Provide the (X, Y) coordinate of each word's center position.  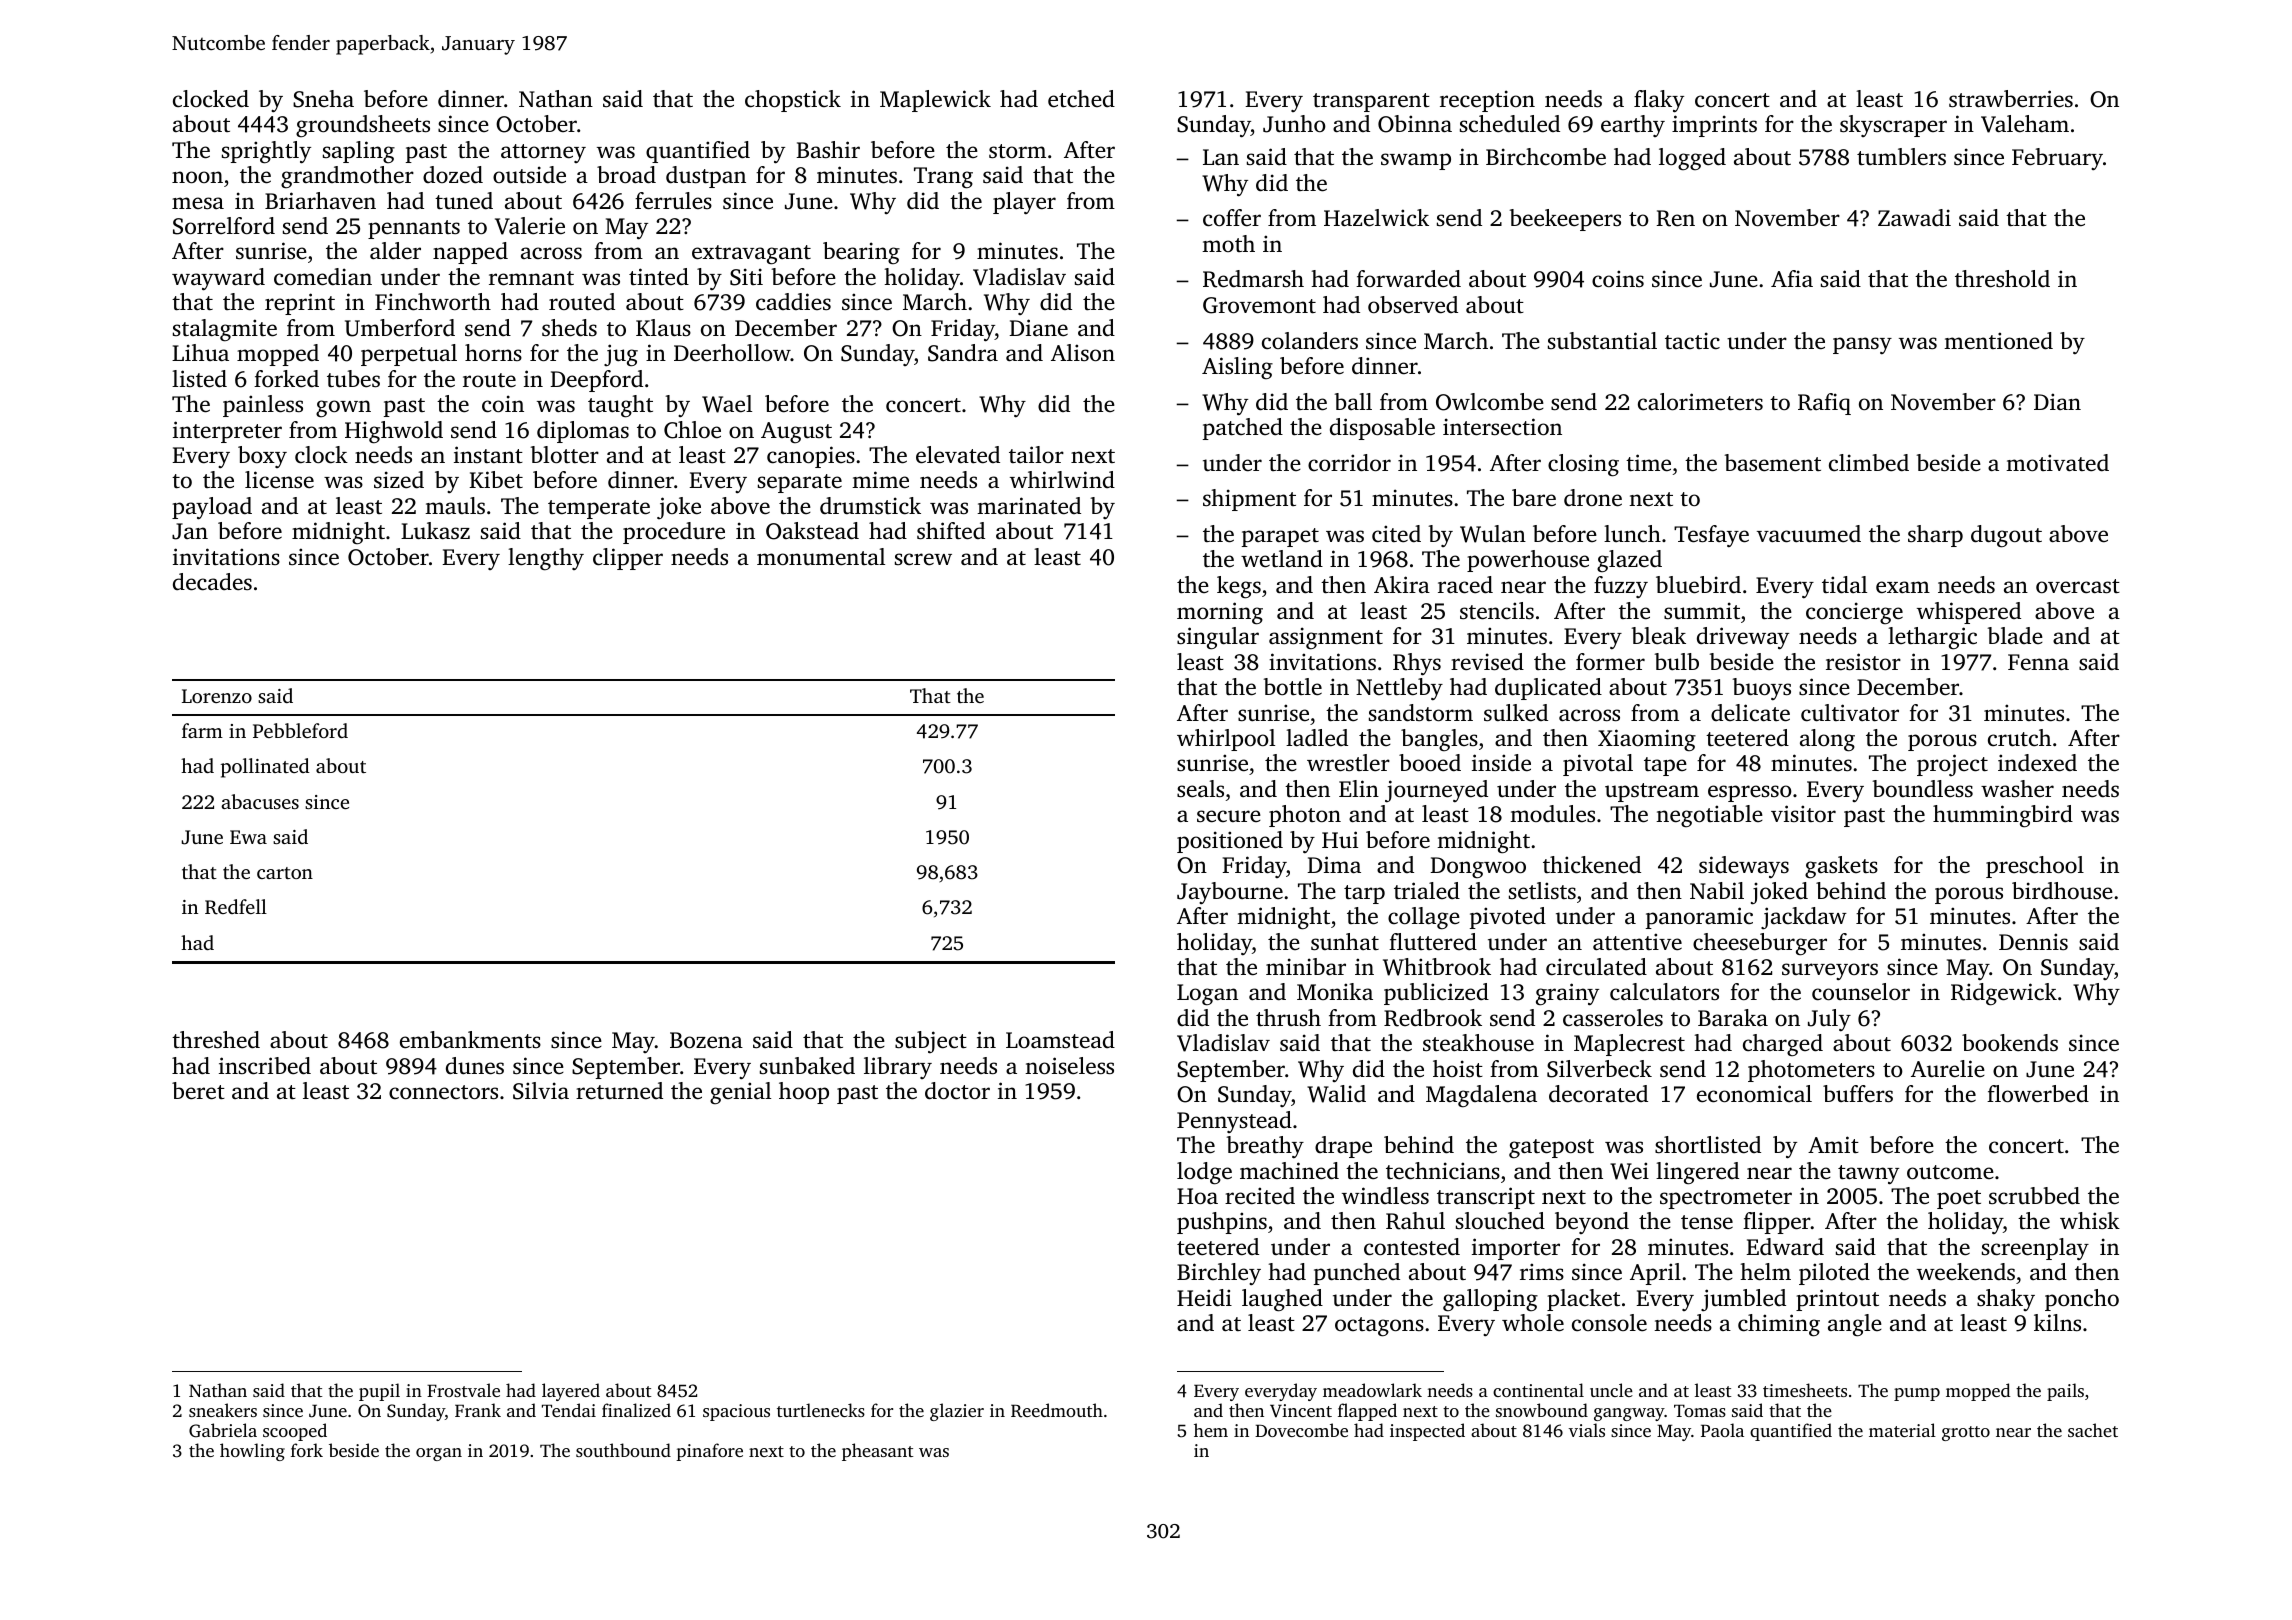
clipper (628, 559)
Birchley (1219, 1274)
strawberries (2011, 99)
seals (1200, 789)
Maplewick (935, 101)
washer (2017, 789)
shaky (2006, 1300)
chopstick (793, 101)
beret (198, 1091)
